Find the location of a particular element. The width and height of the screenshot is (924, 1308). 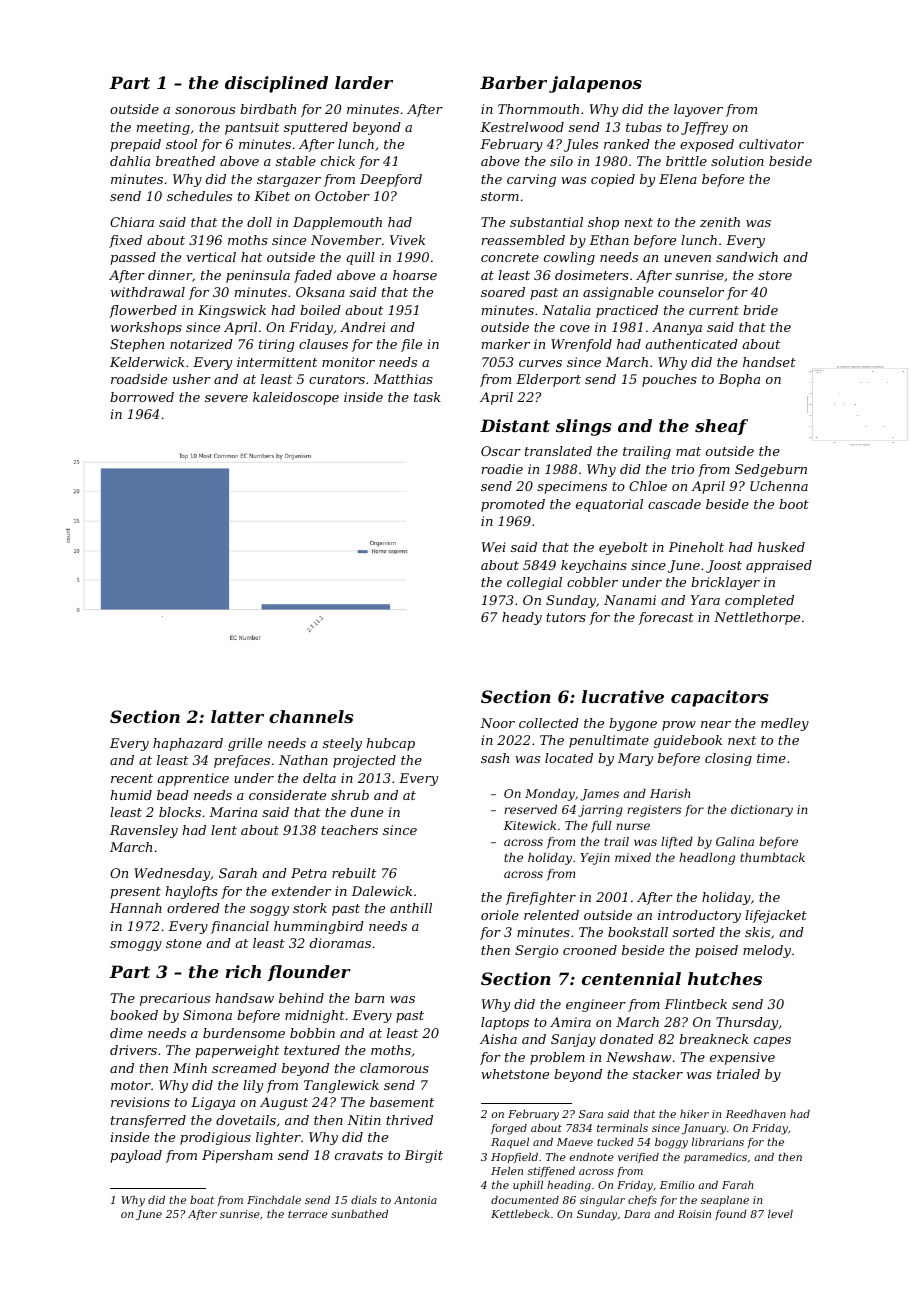

Nettlethorpe is located at coordinates (757, 618).
